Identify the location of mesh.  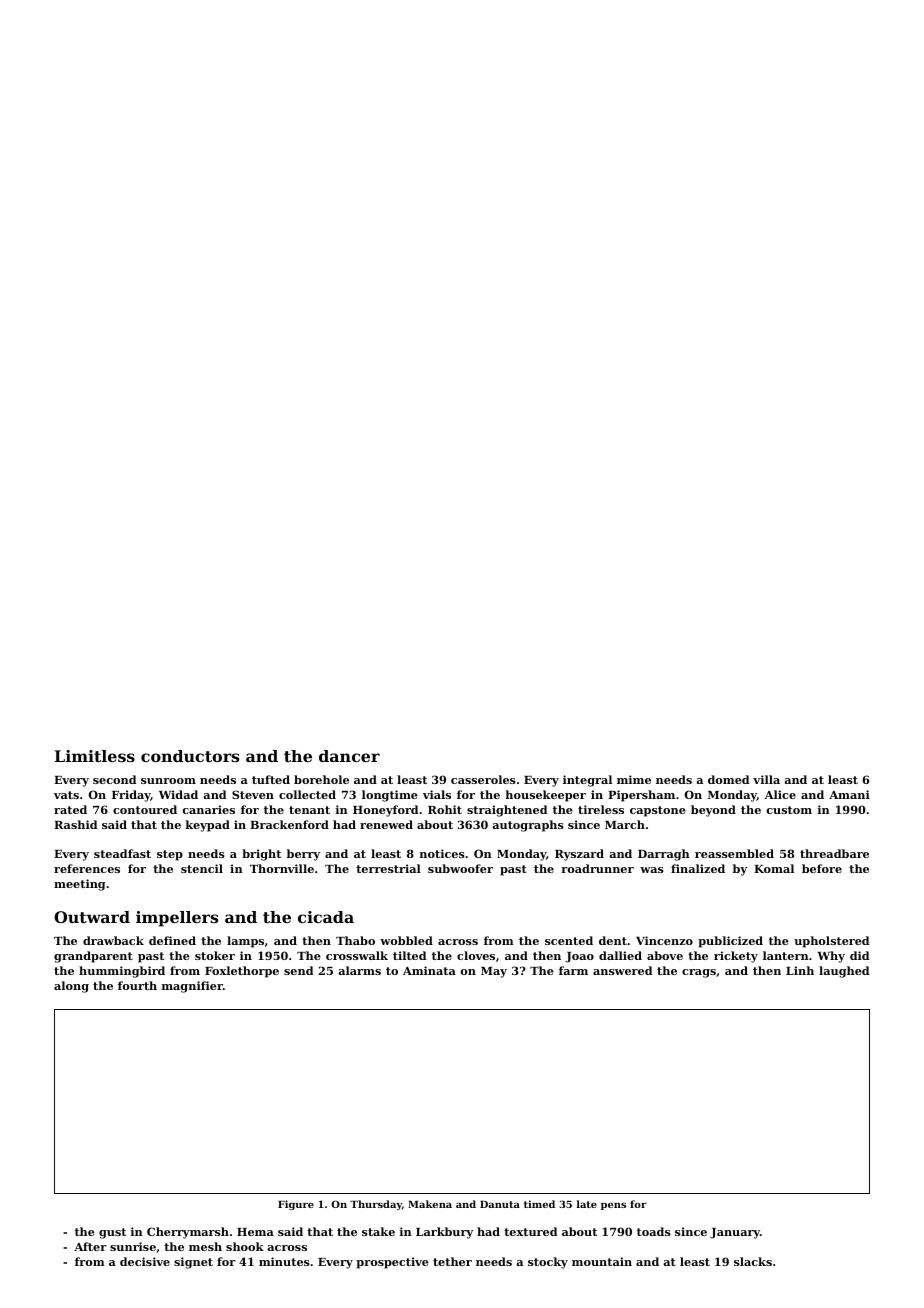
(205, 1246).
